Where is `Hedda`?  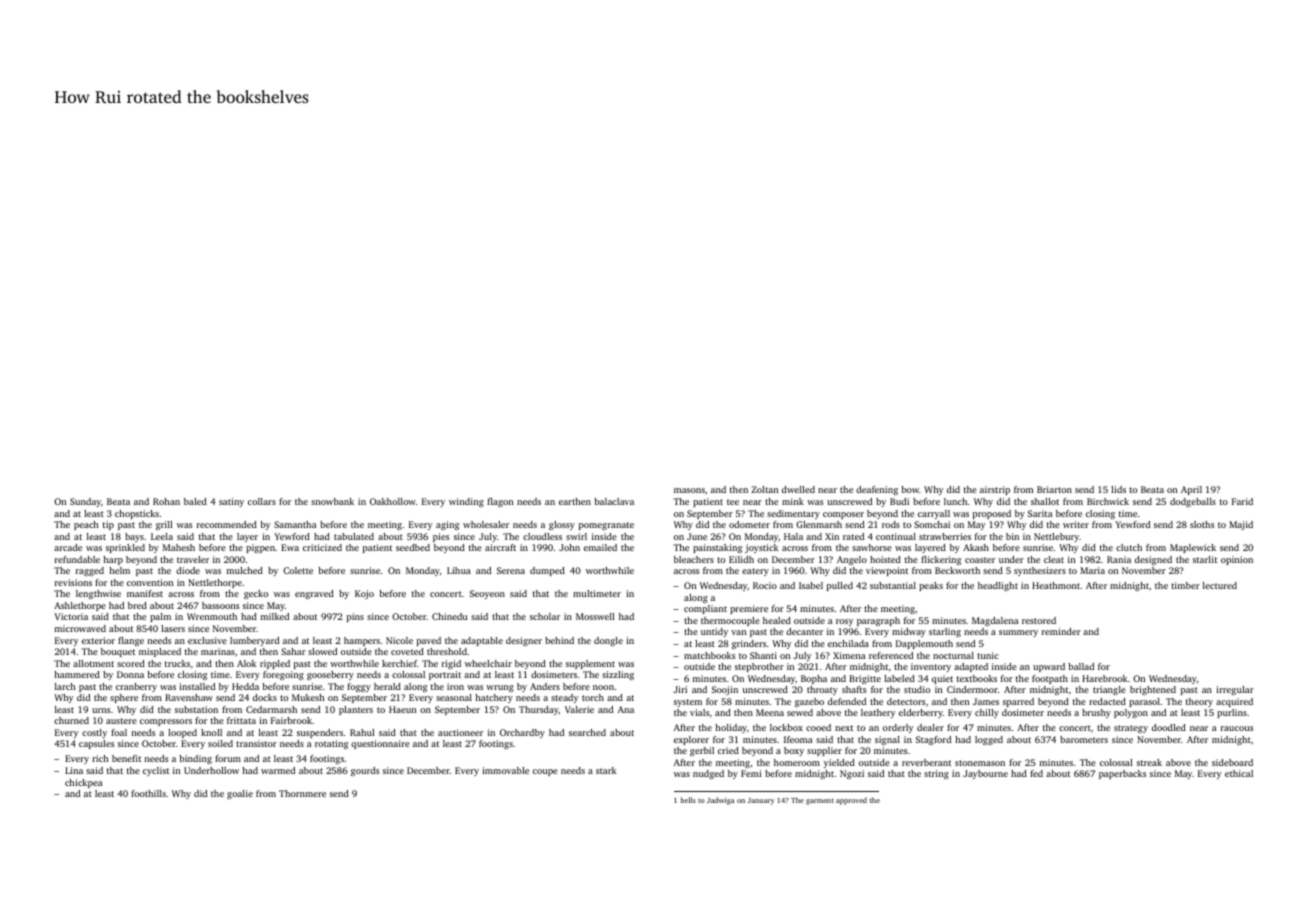
Hedda is located at coordinates (245, 686).
